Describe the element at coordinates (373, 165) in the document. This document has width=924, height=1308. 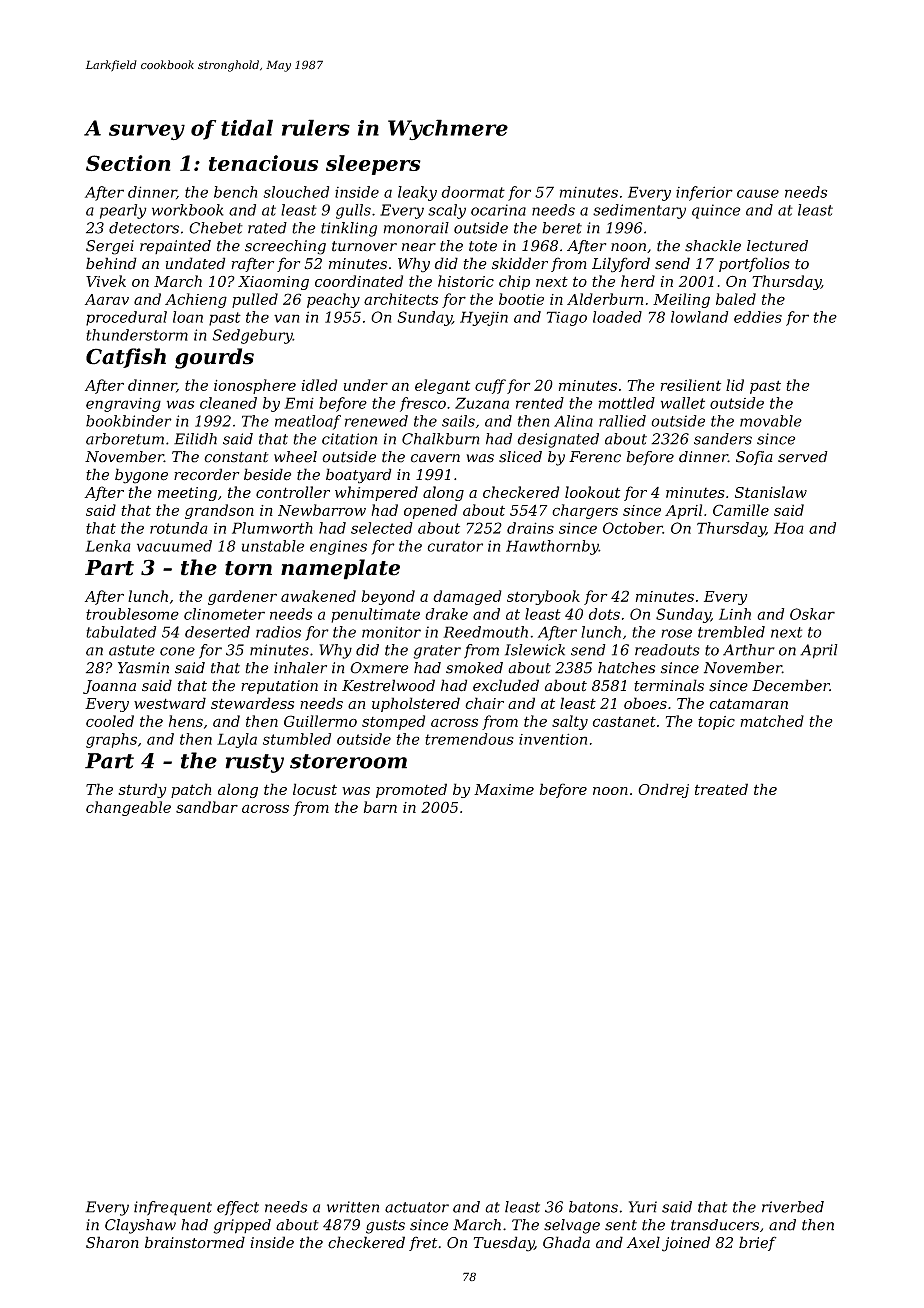
I see `sleepers` at that location.
